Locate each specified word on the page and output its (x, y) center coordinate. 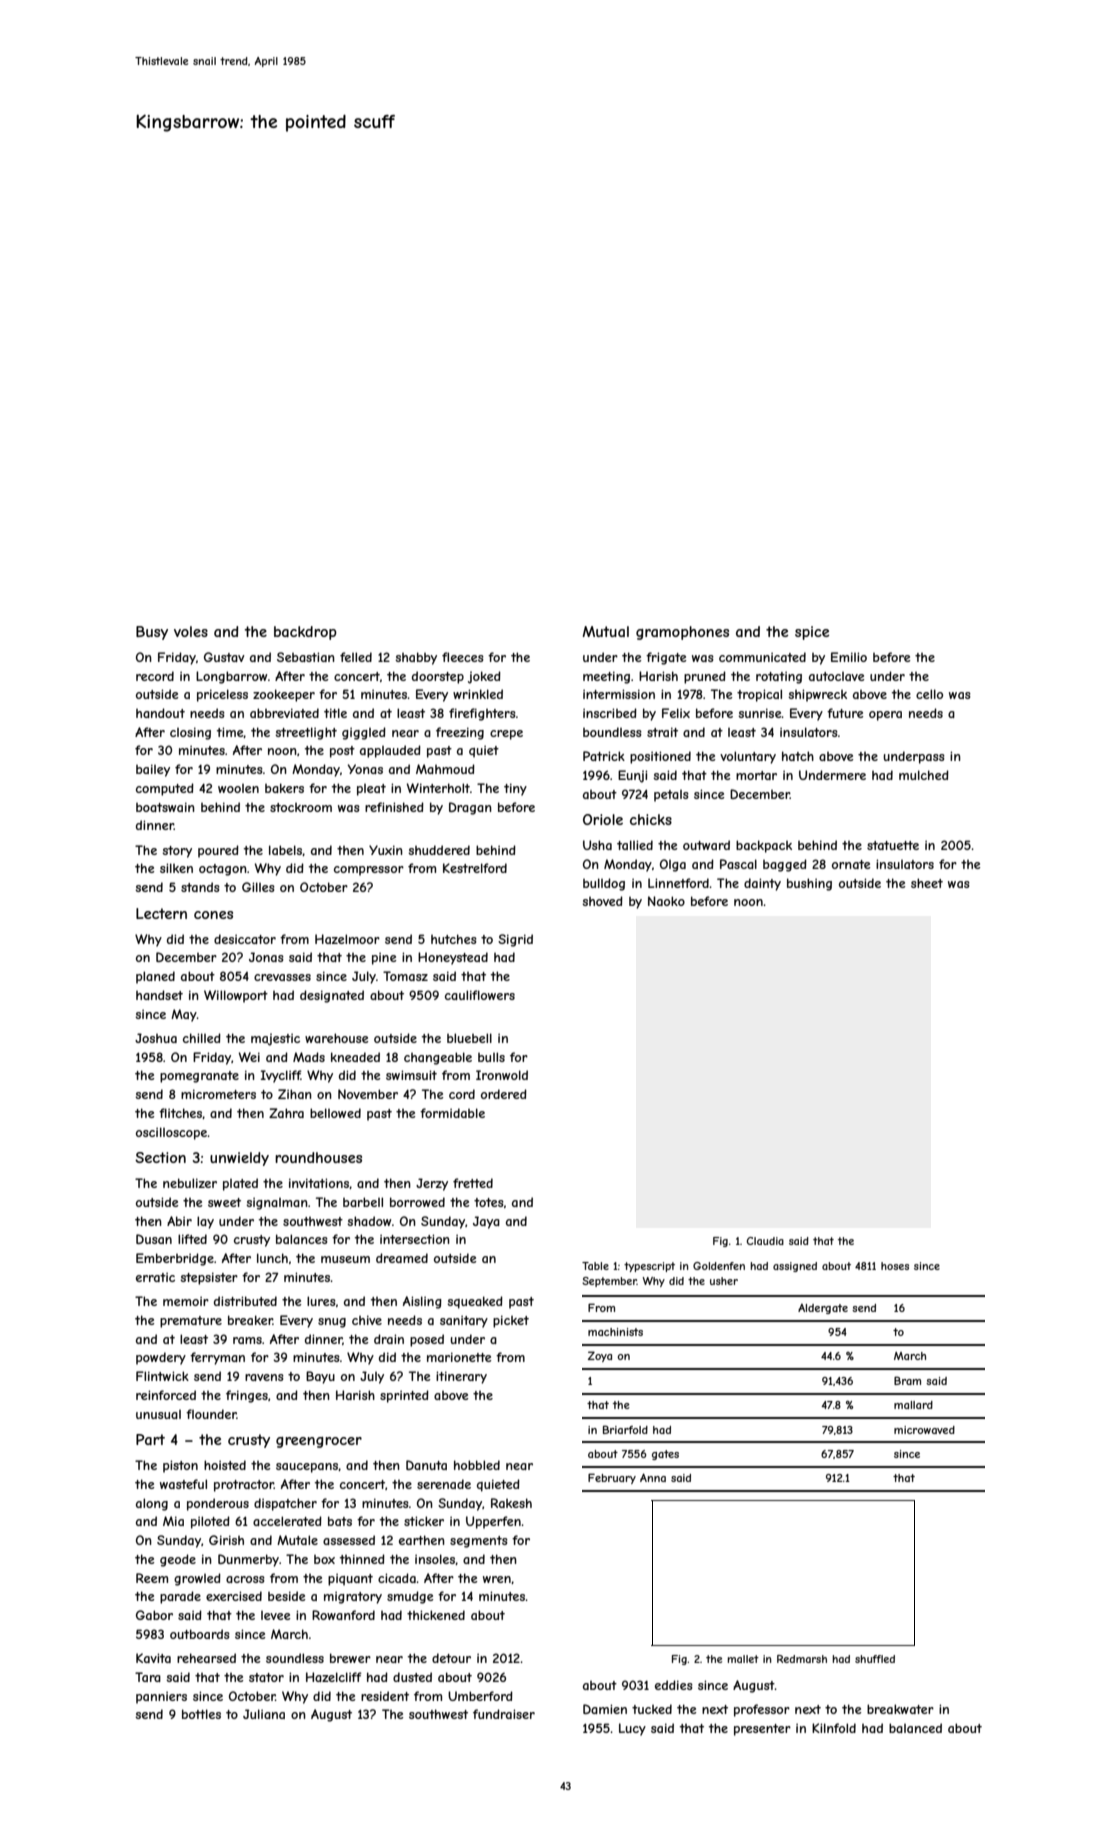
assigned (795, 1267)
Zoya (600, 1356)
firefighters (482, 714)
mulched (924, 775)
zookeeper (284, 695)
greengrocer (319, 1442)
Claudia (765, 1241)
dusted (412, 1677)
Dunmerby (248, 1560)
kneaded (355, 1057)
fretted (473, 1183)
